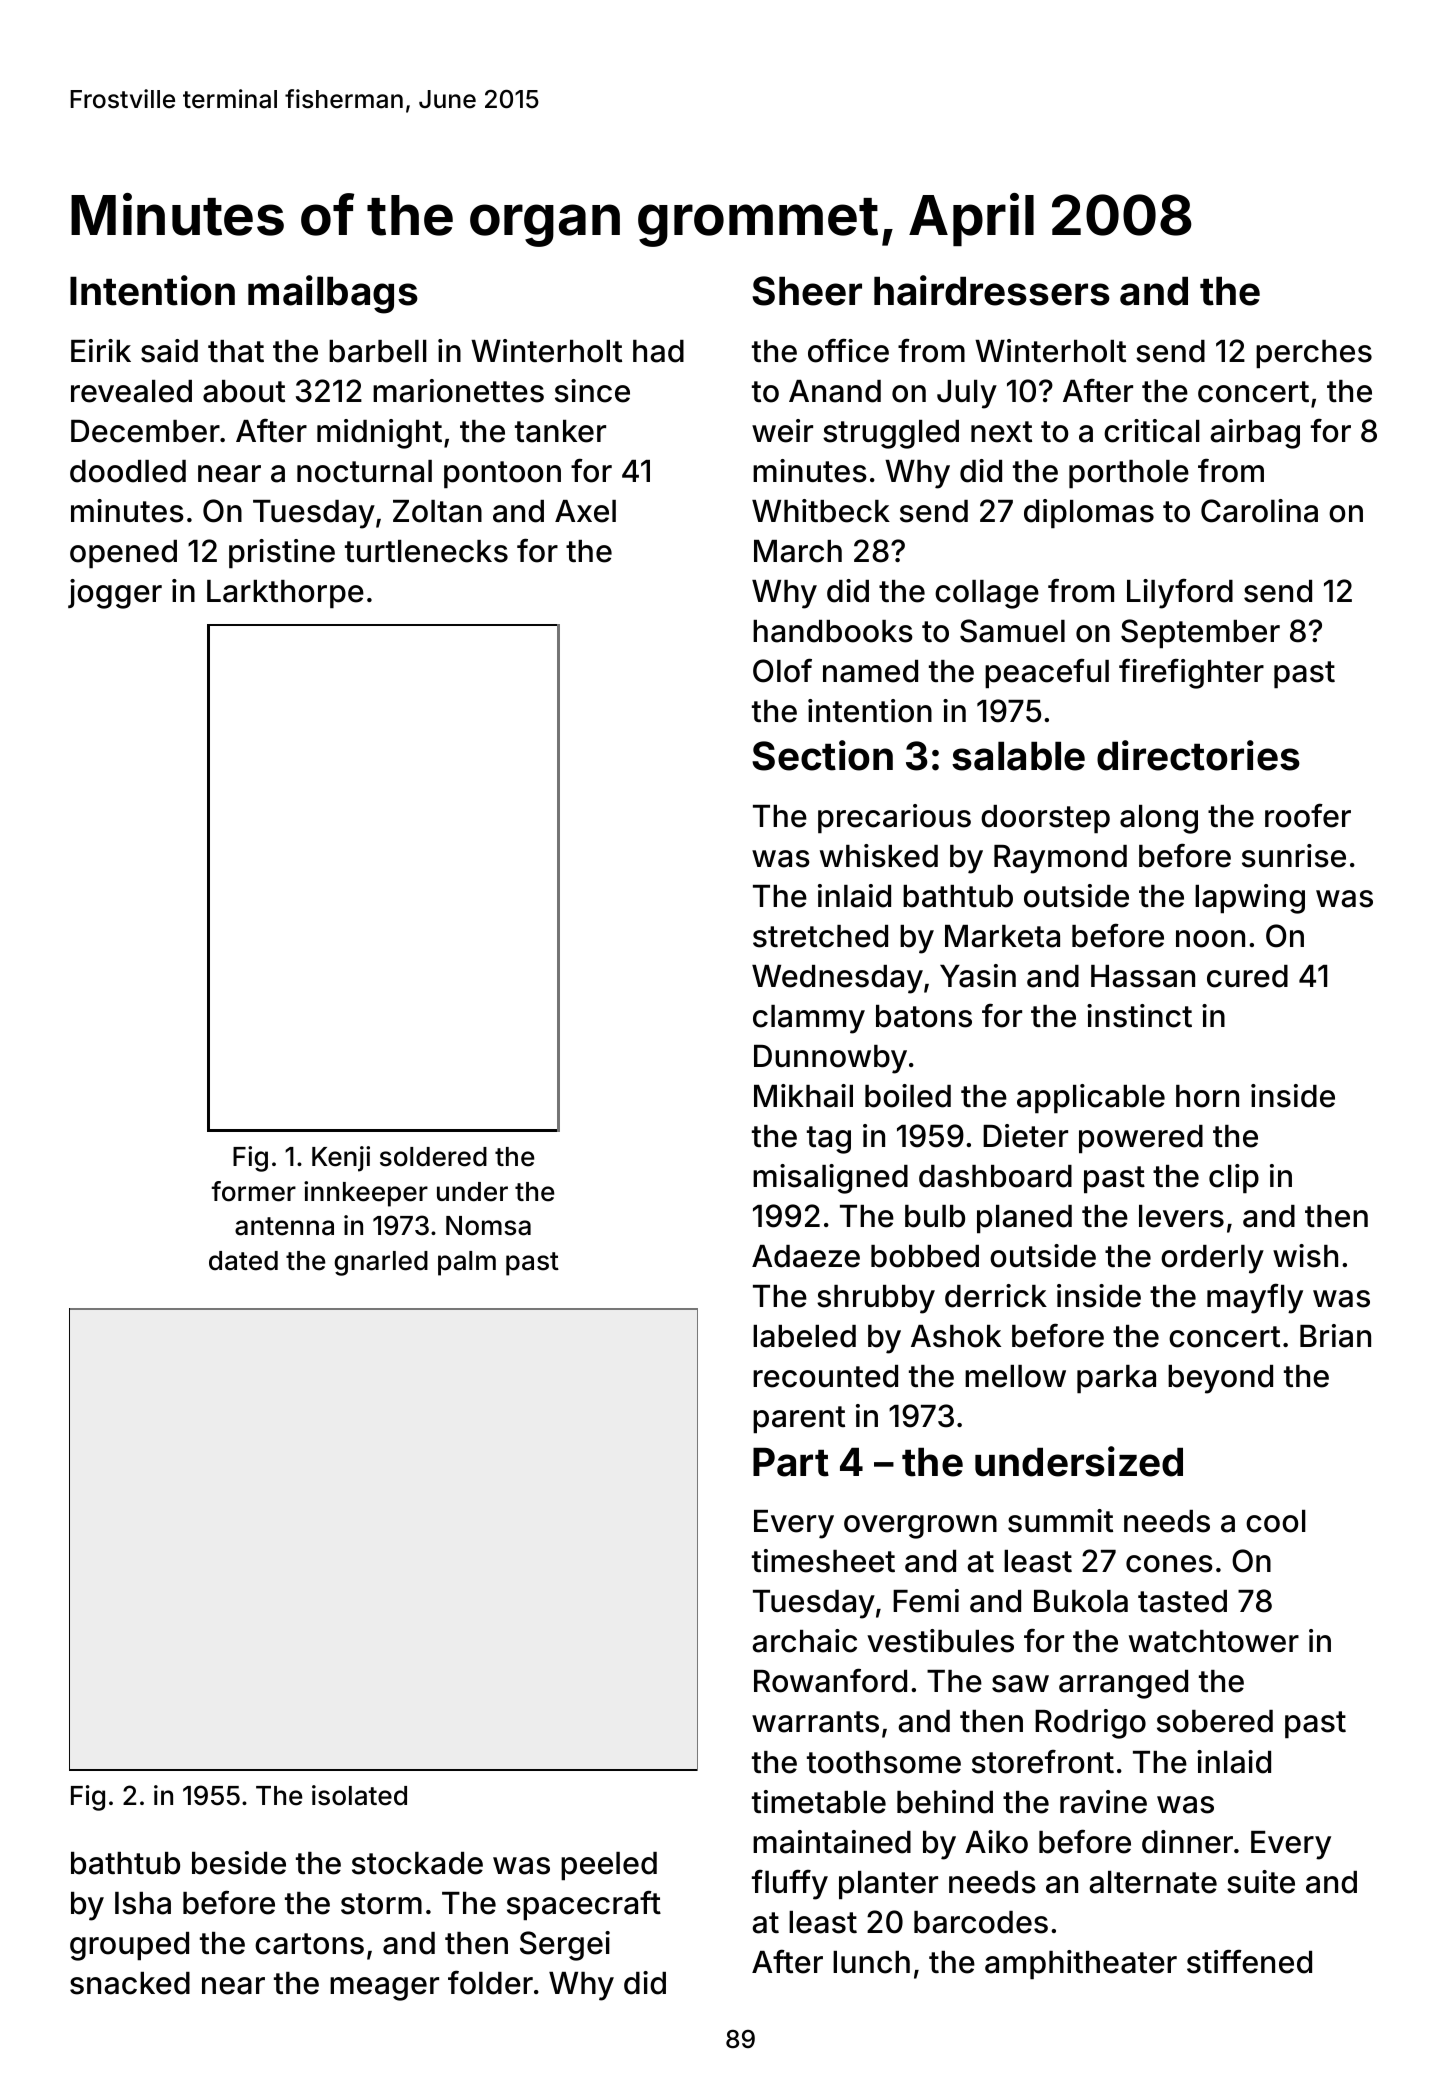  What do you see at coordinates (992, 290) in the screenshot?
I see `hairdressers` at bounding box center [992, 290].
